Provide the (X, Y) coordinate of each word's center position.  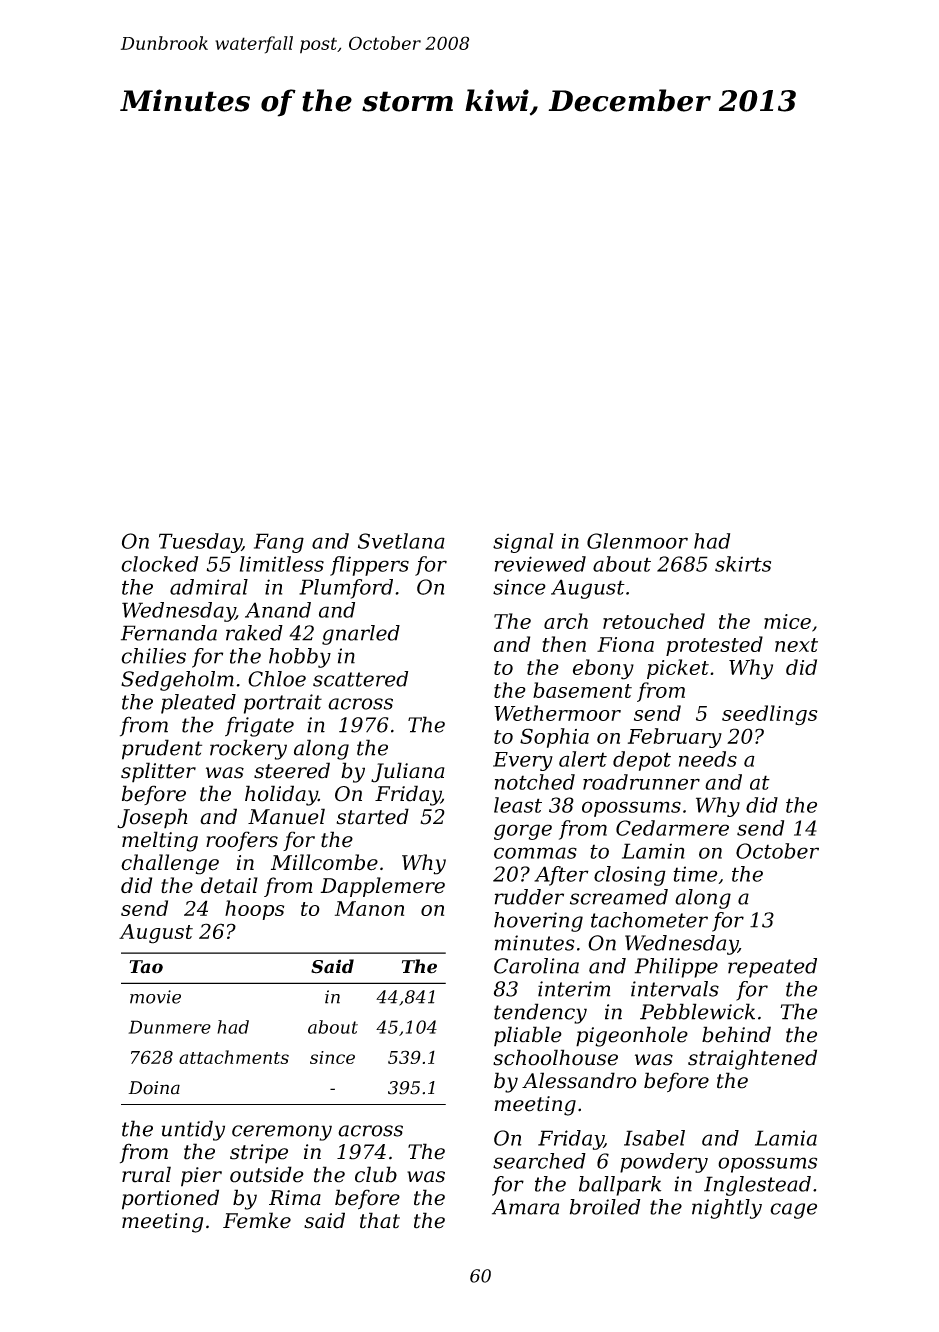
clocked (159, 564)
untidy (193, 1130)
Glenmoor (637, 541)
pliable (528, 1036)
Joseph (152, 818)
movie (155, 997)
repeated (772, 968)
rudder (529, 897)
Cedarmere (672, 828)
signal (523, 543)
